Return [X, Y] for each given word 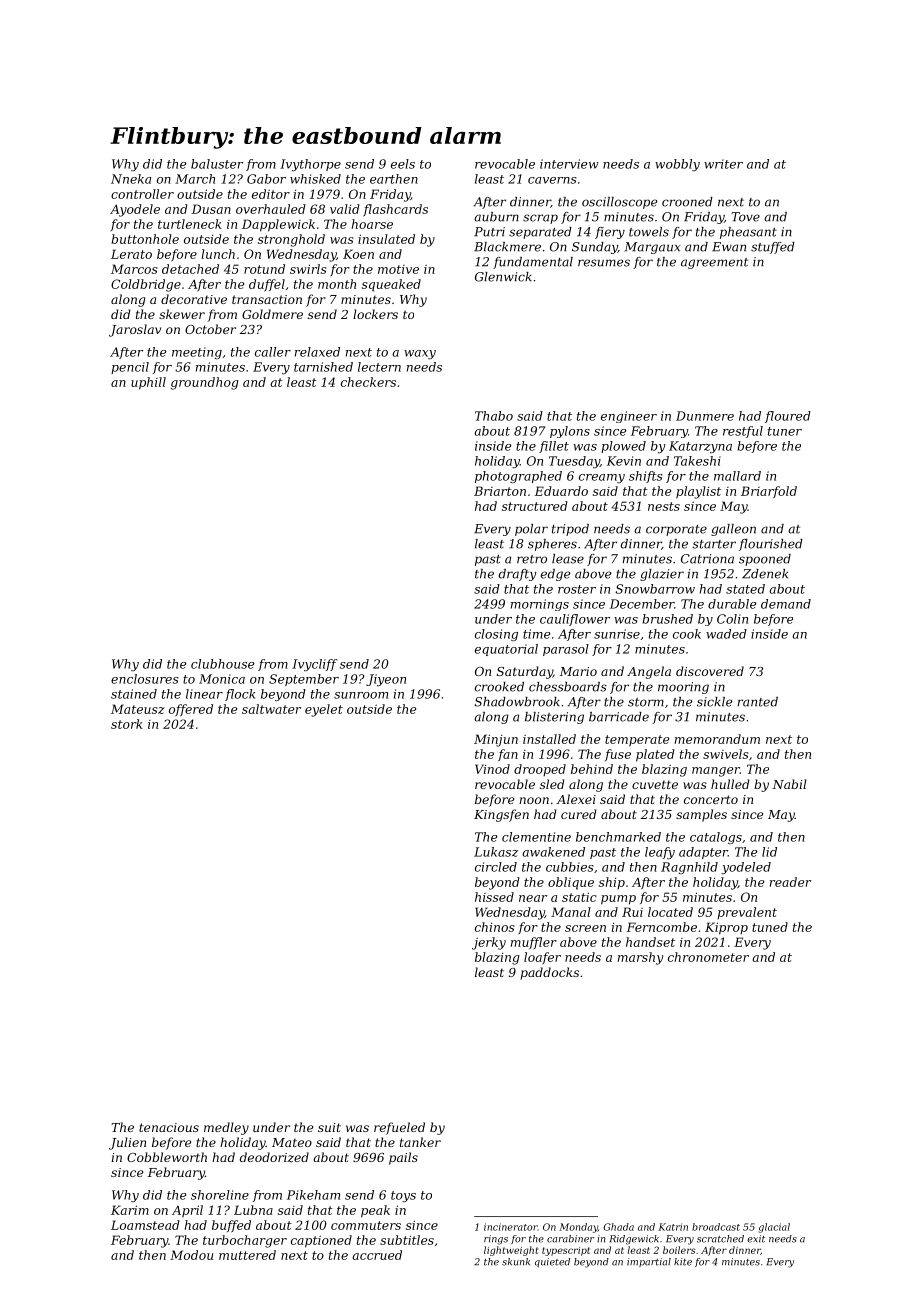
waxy [420, 354]
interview [569, 164]
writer [723, 164]
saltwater [271, 709]
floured [788, 417]
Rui [632, 912]
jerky [489, 943]
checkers [368, 382]
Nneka [131, 179]
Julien [127, 1143]
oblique [571, 883]
